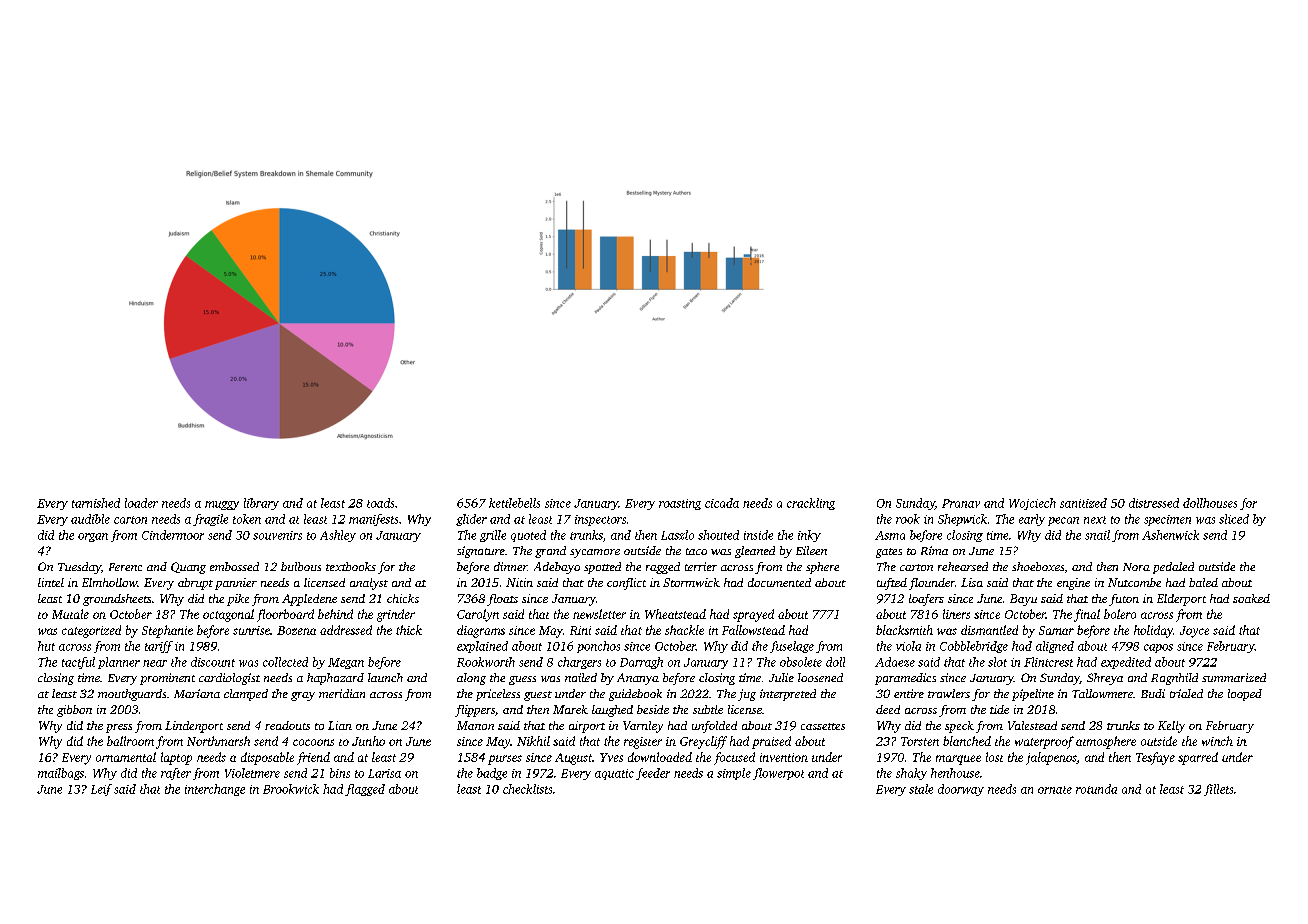 This screenshot has width=1308, height=924. What do you see at coordinates (747, 695) in the screenshot?
I see `jug` at bounding box center [747, 695].
